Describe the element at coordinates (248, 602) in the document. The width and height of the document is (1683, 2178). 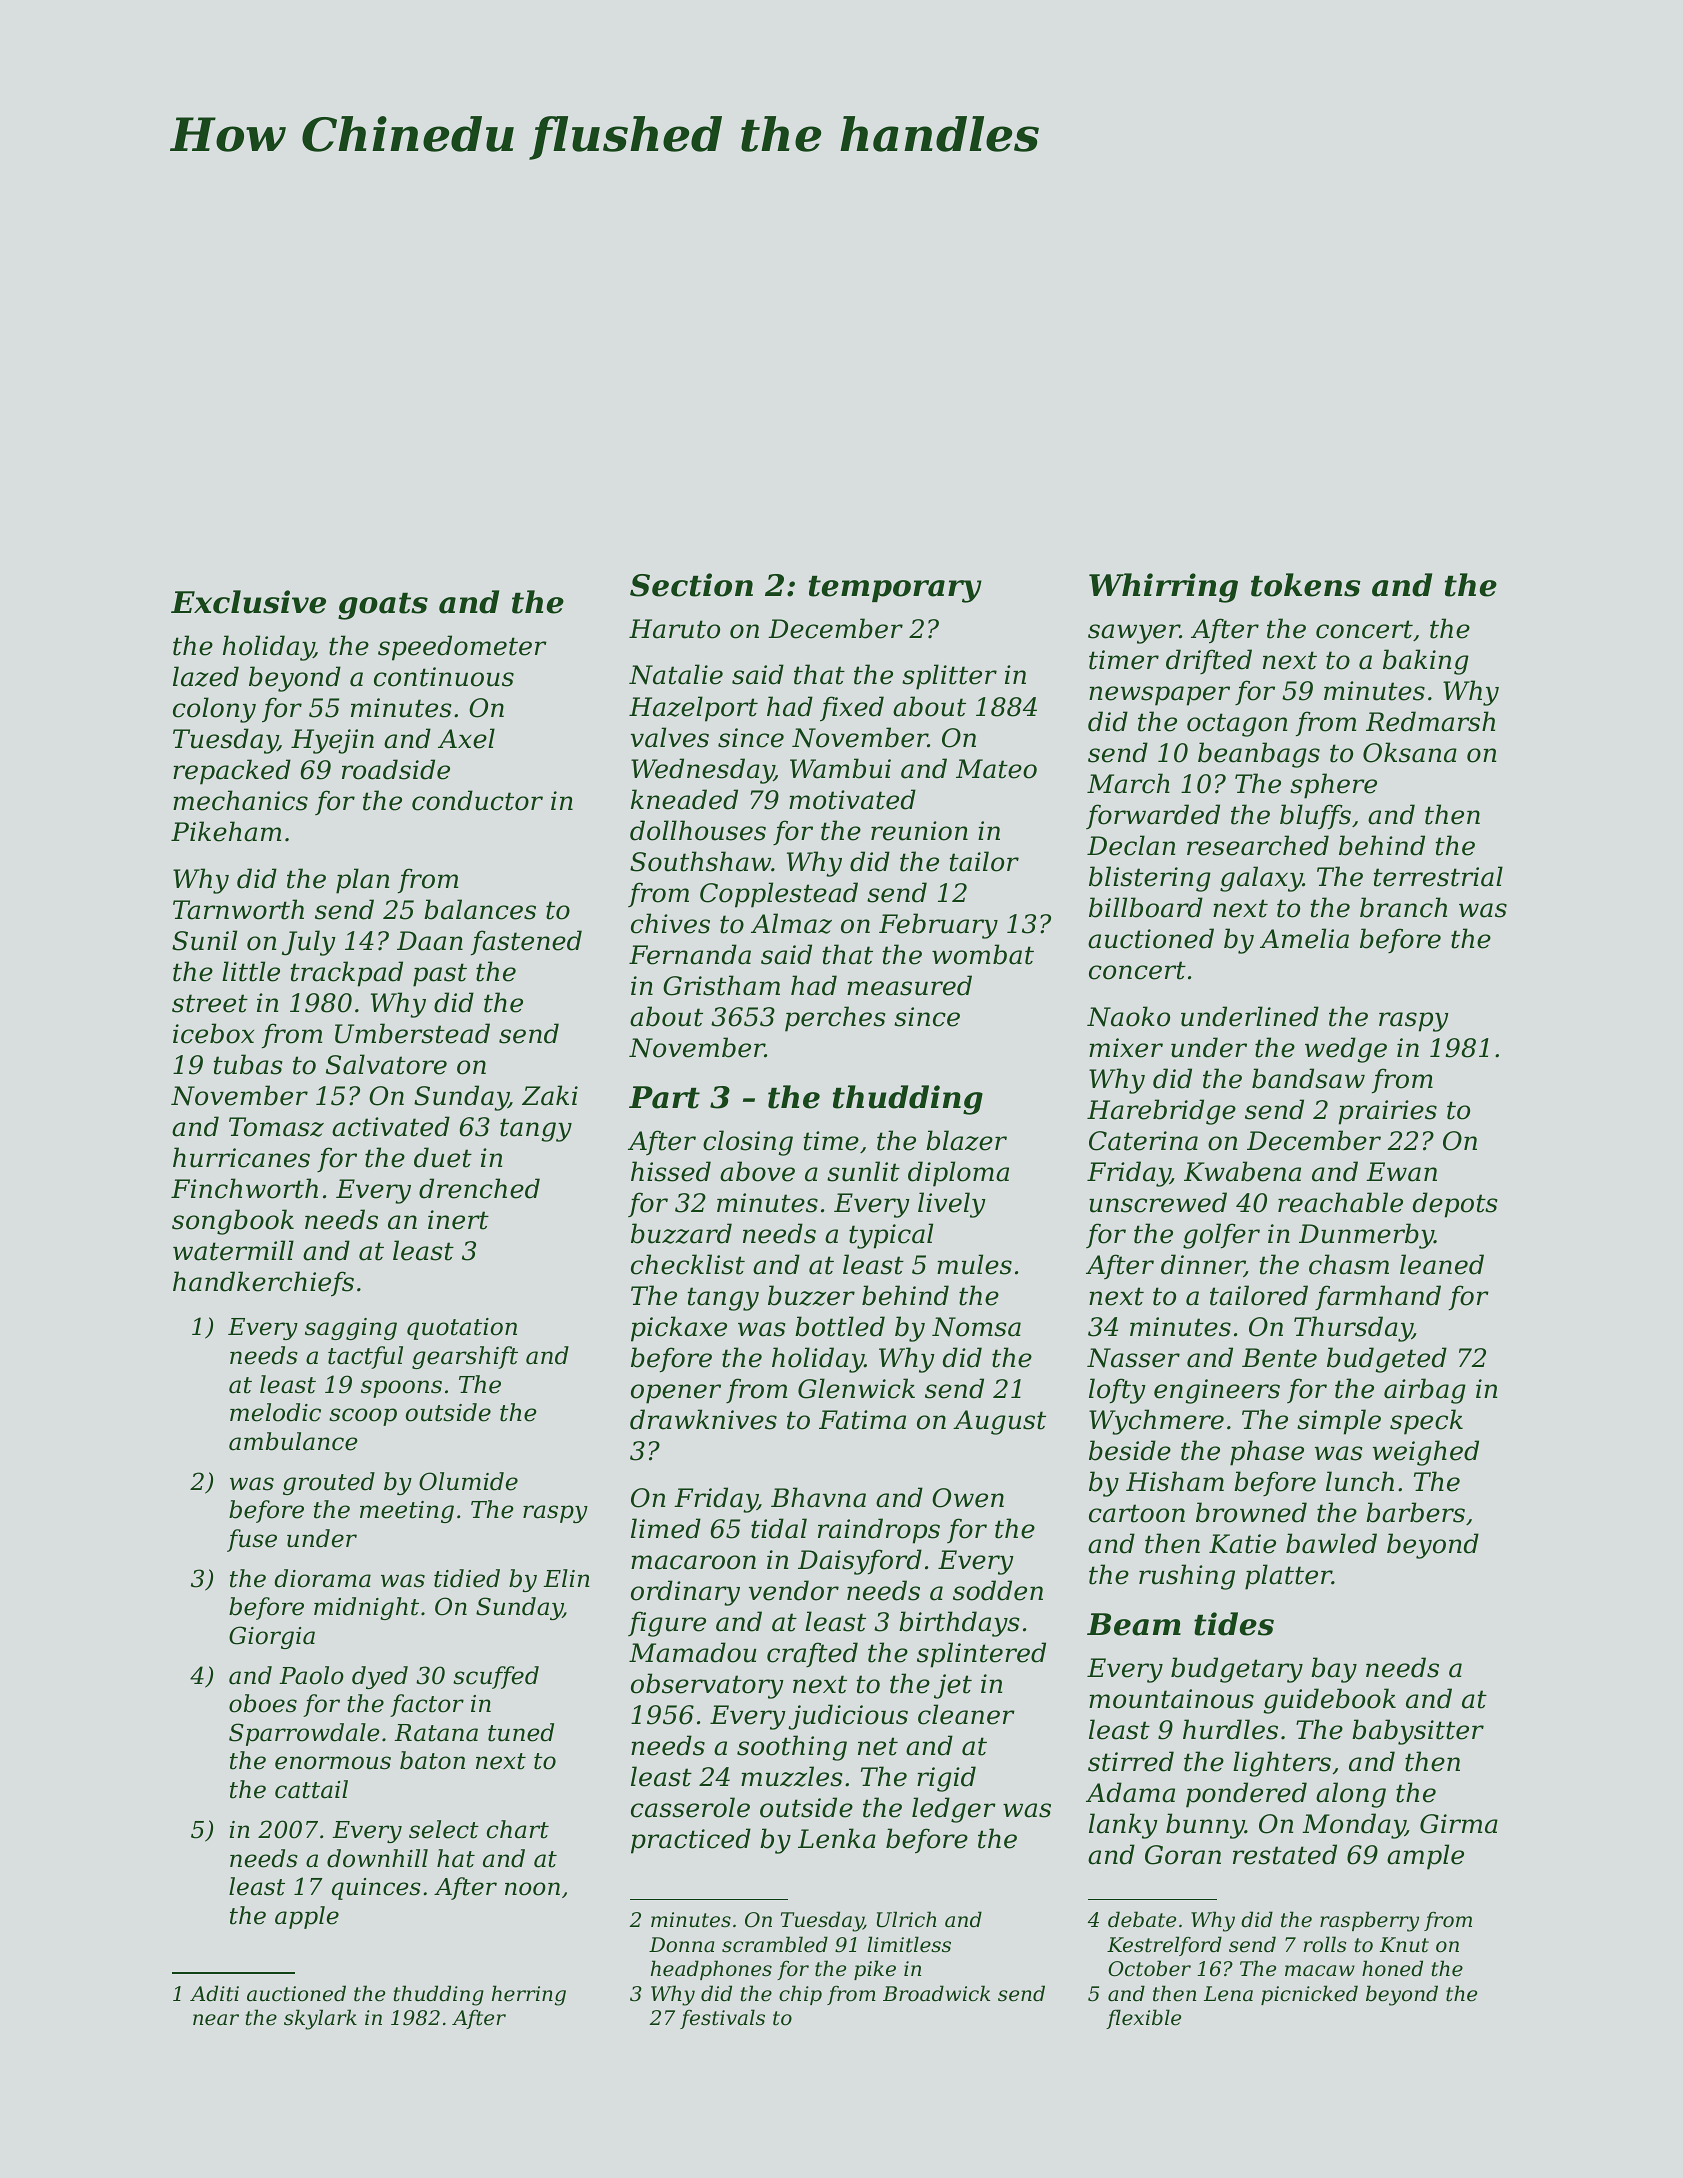
I see `Exclusive` at that location.
